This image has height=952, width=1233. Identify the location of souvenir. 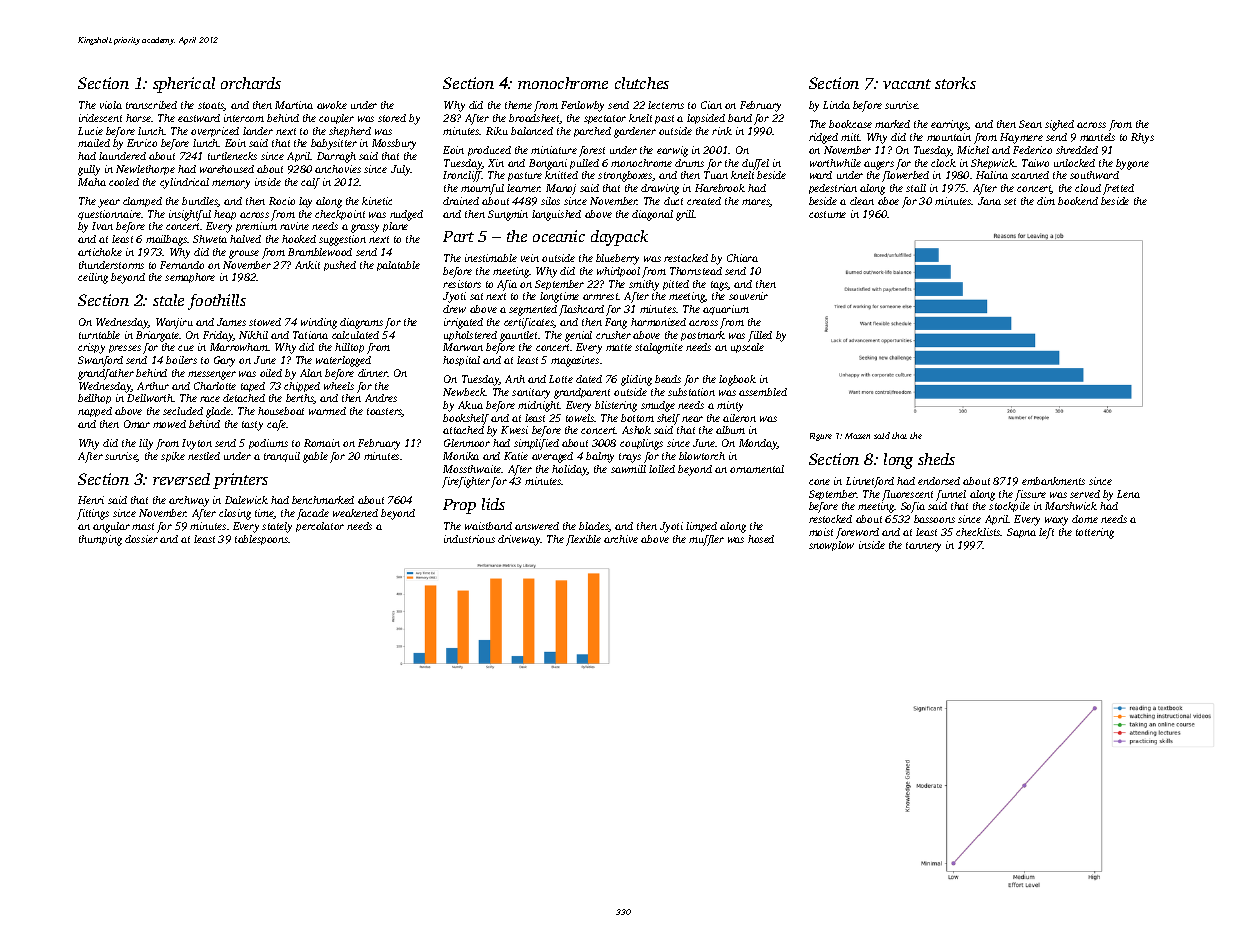
(748, 296).
